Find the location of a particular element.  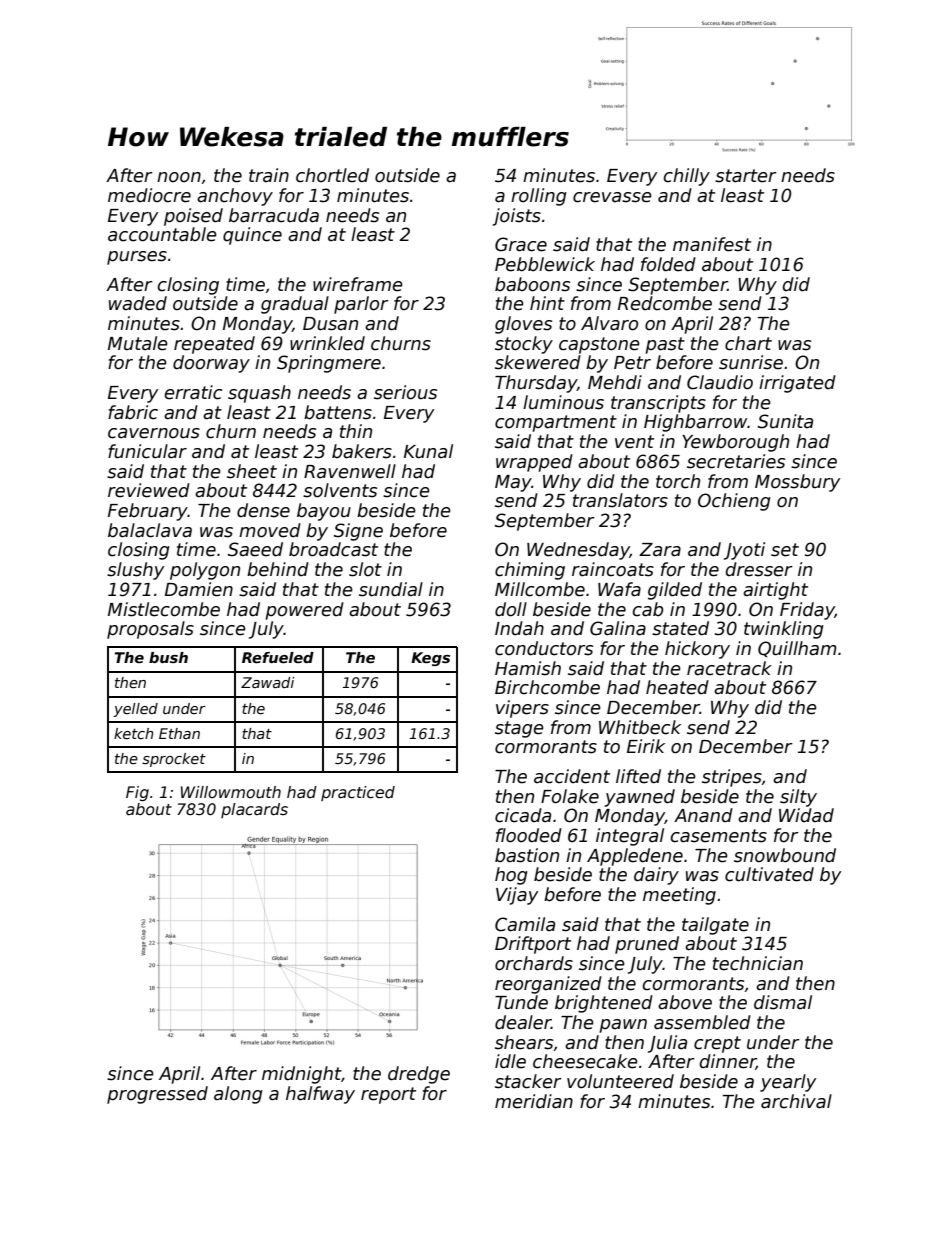

starter is located at coordinates (746, 176).
